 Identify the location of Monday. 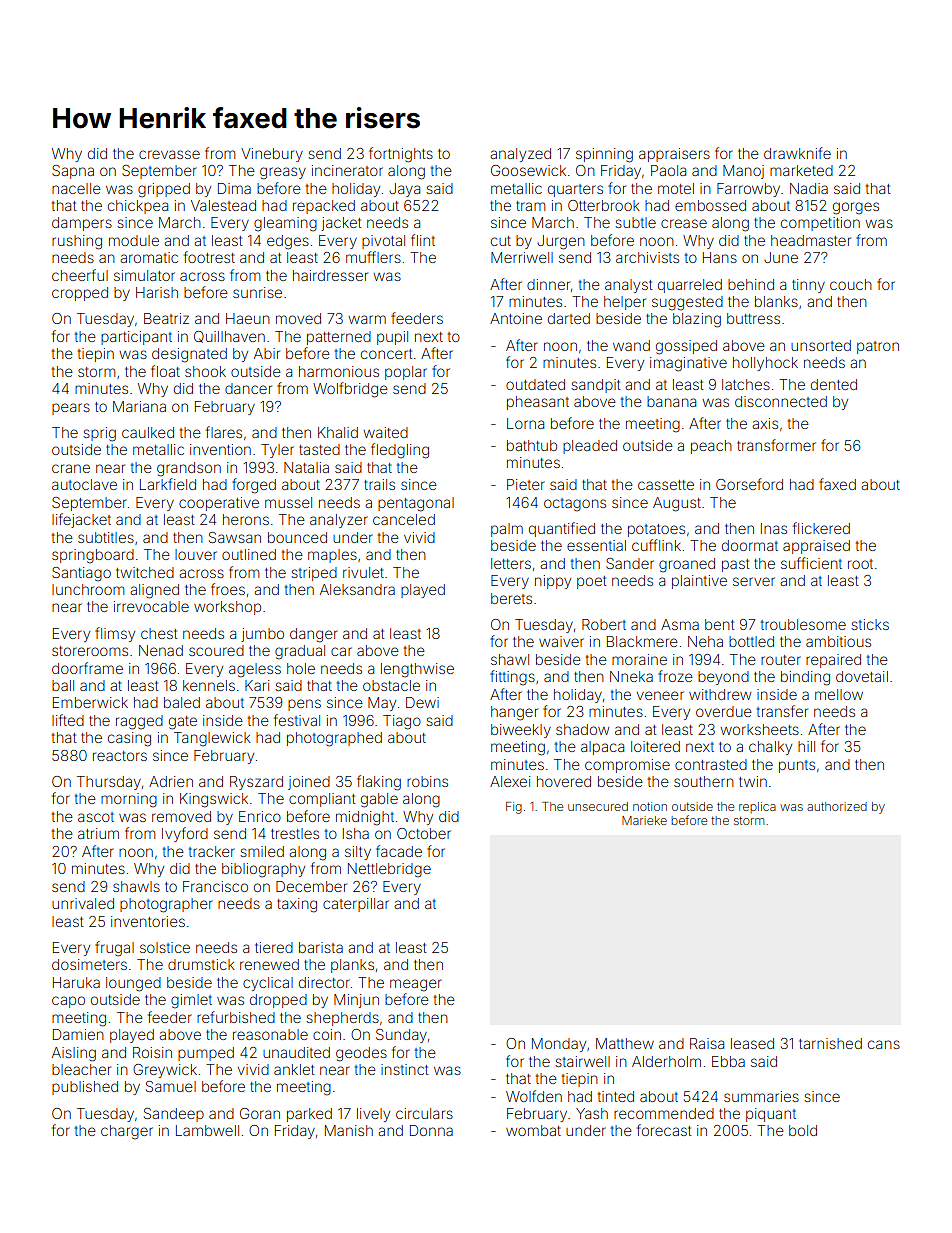
(559, 1045).
